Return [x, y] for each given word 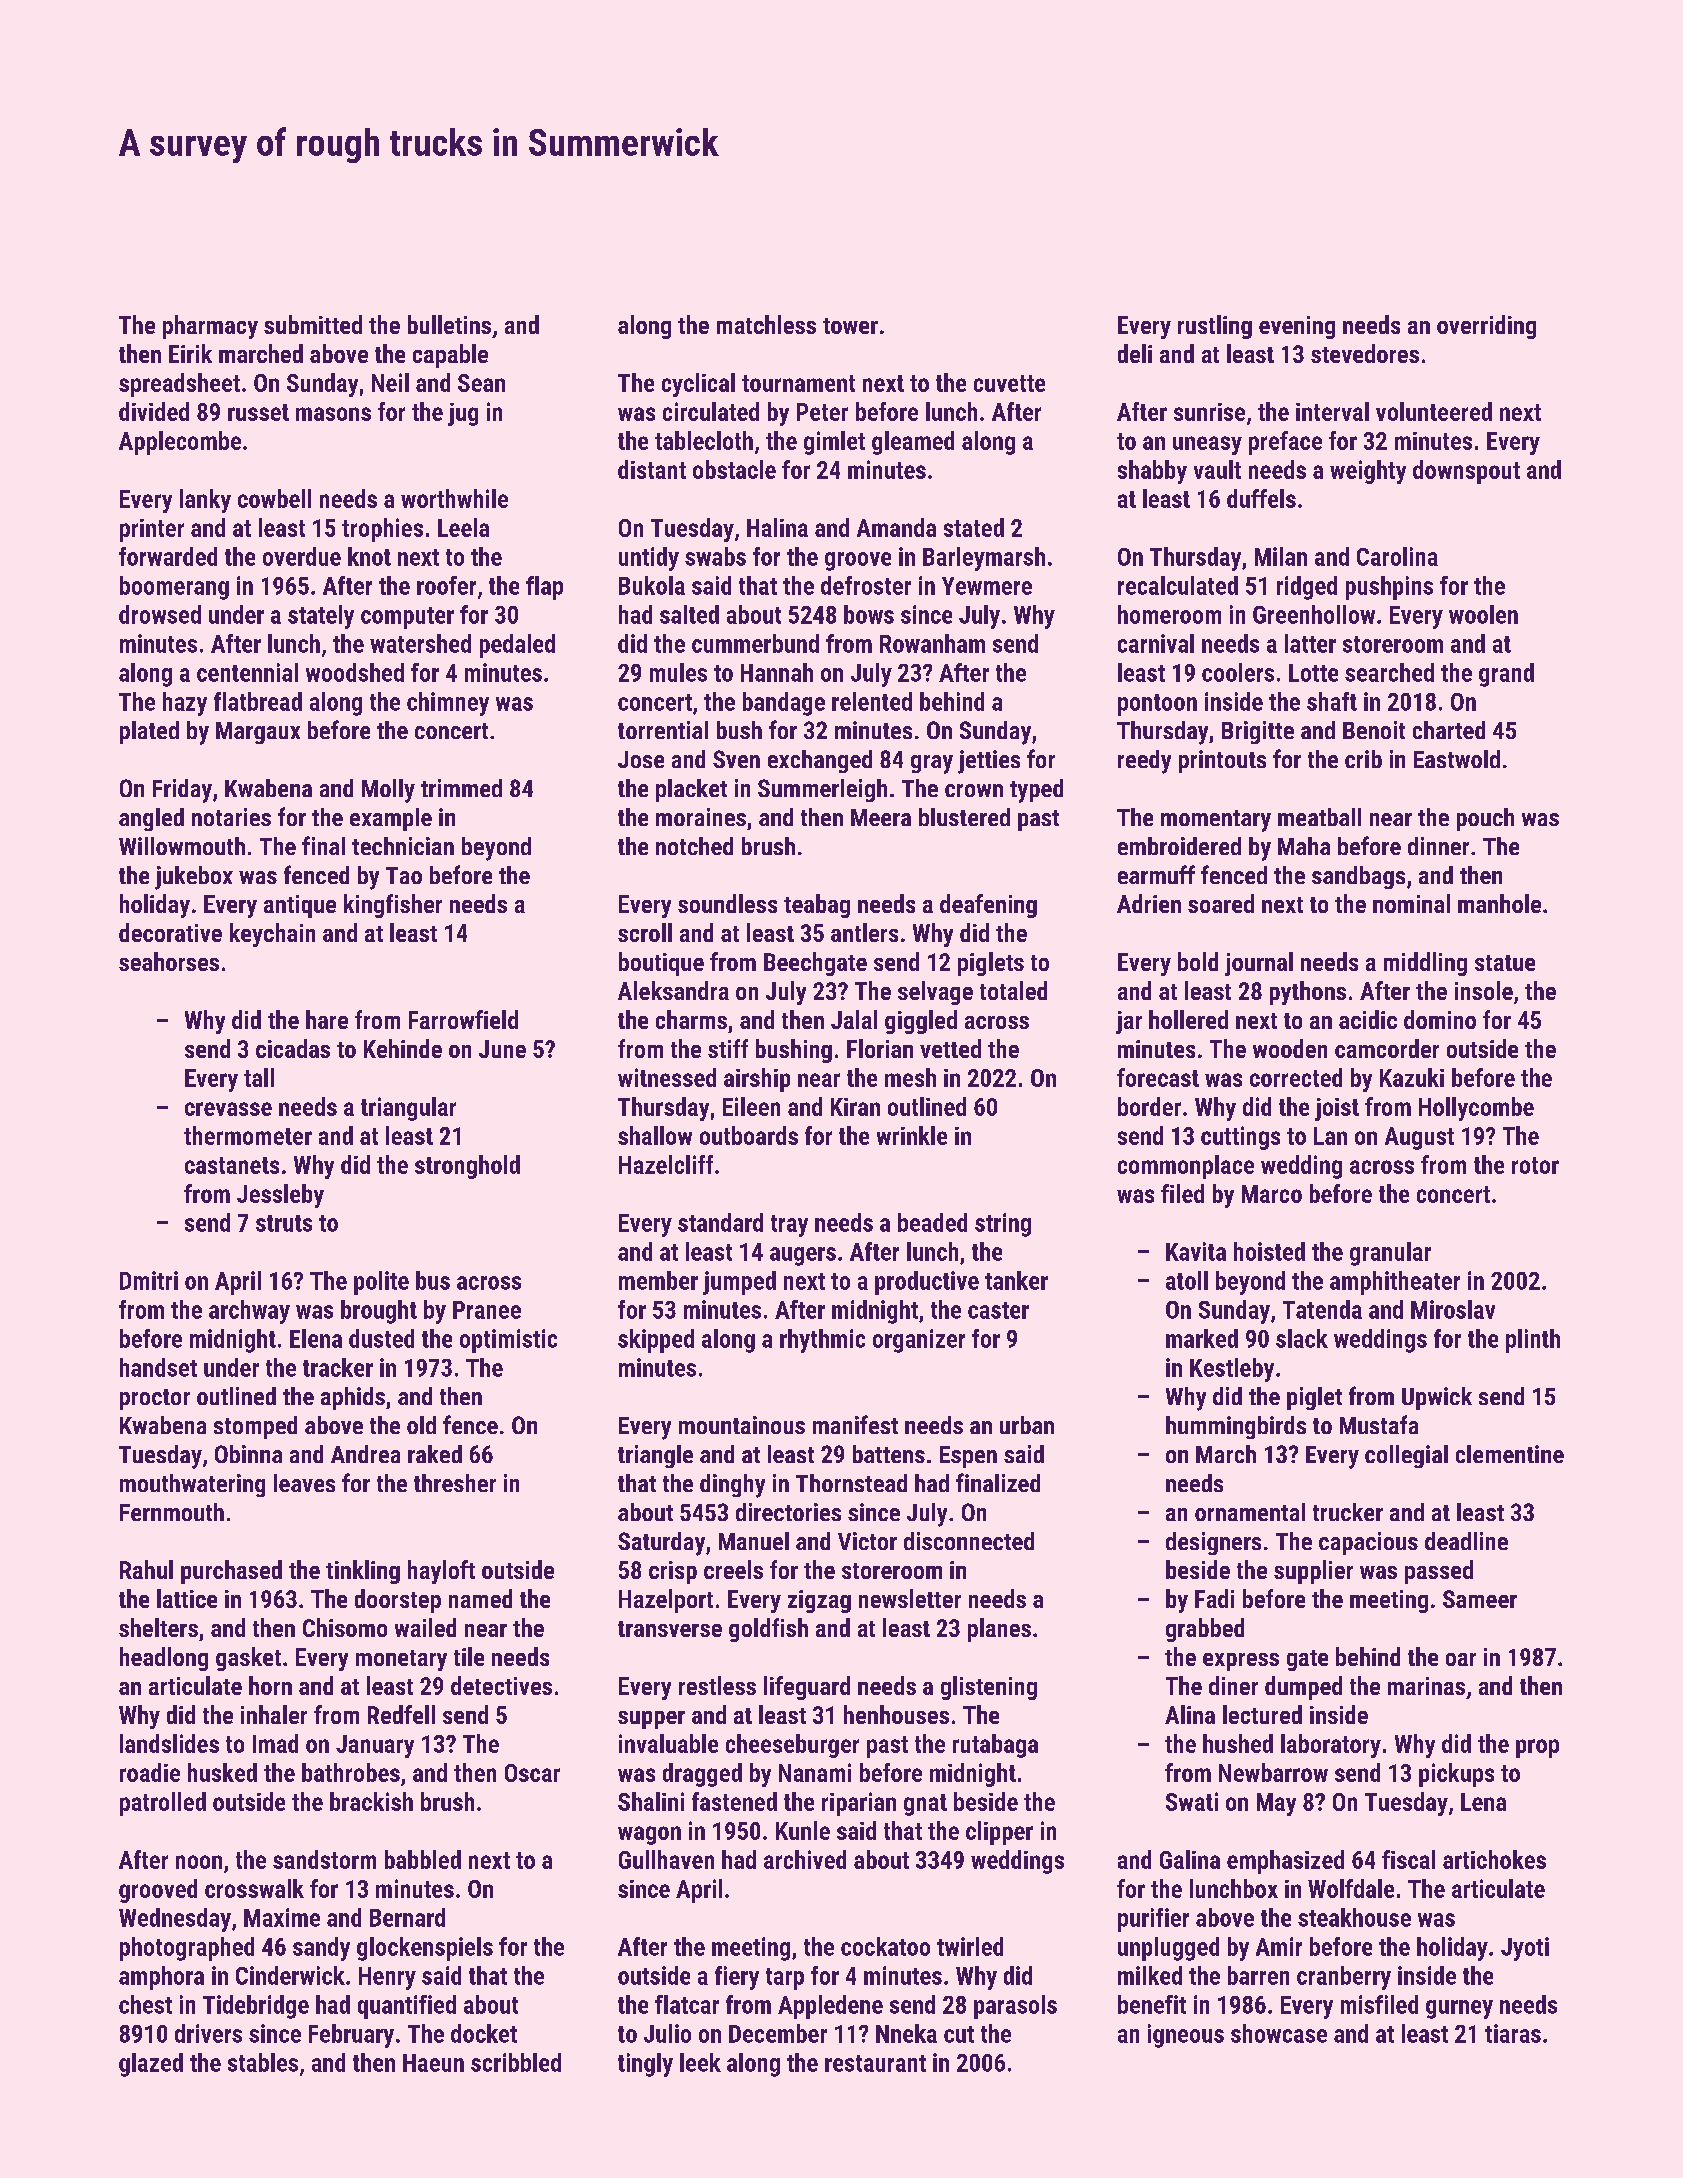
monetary [401, 1660]
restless [717, 1685]
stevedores [1365, 353]
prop [1537, 1748]
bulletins [449, 324]
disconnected [969, 1541]
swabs [715, 556]
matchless [766, 324]
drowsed [160, 614]
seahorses [169, 961]
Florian [880, 1048]
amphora [161, 1978]
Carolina [1397, 556]
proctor [155, 1399]
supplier [1313, 1572]
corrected [1296, 1077]
